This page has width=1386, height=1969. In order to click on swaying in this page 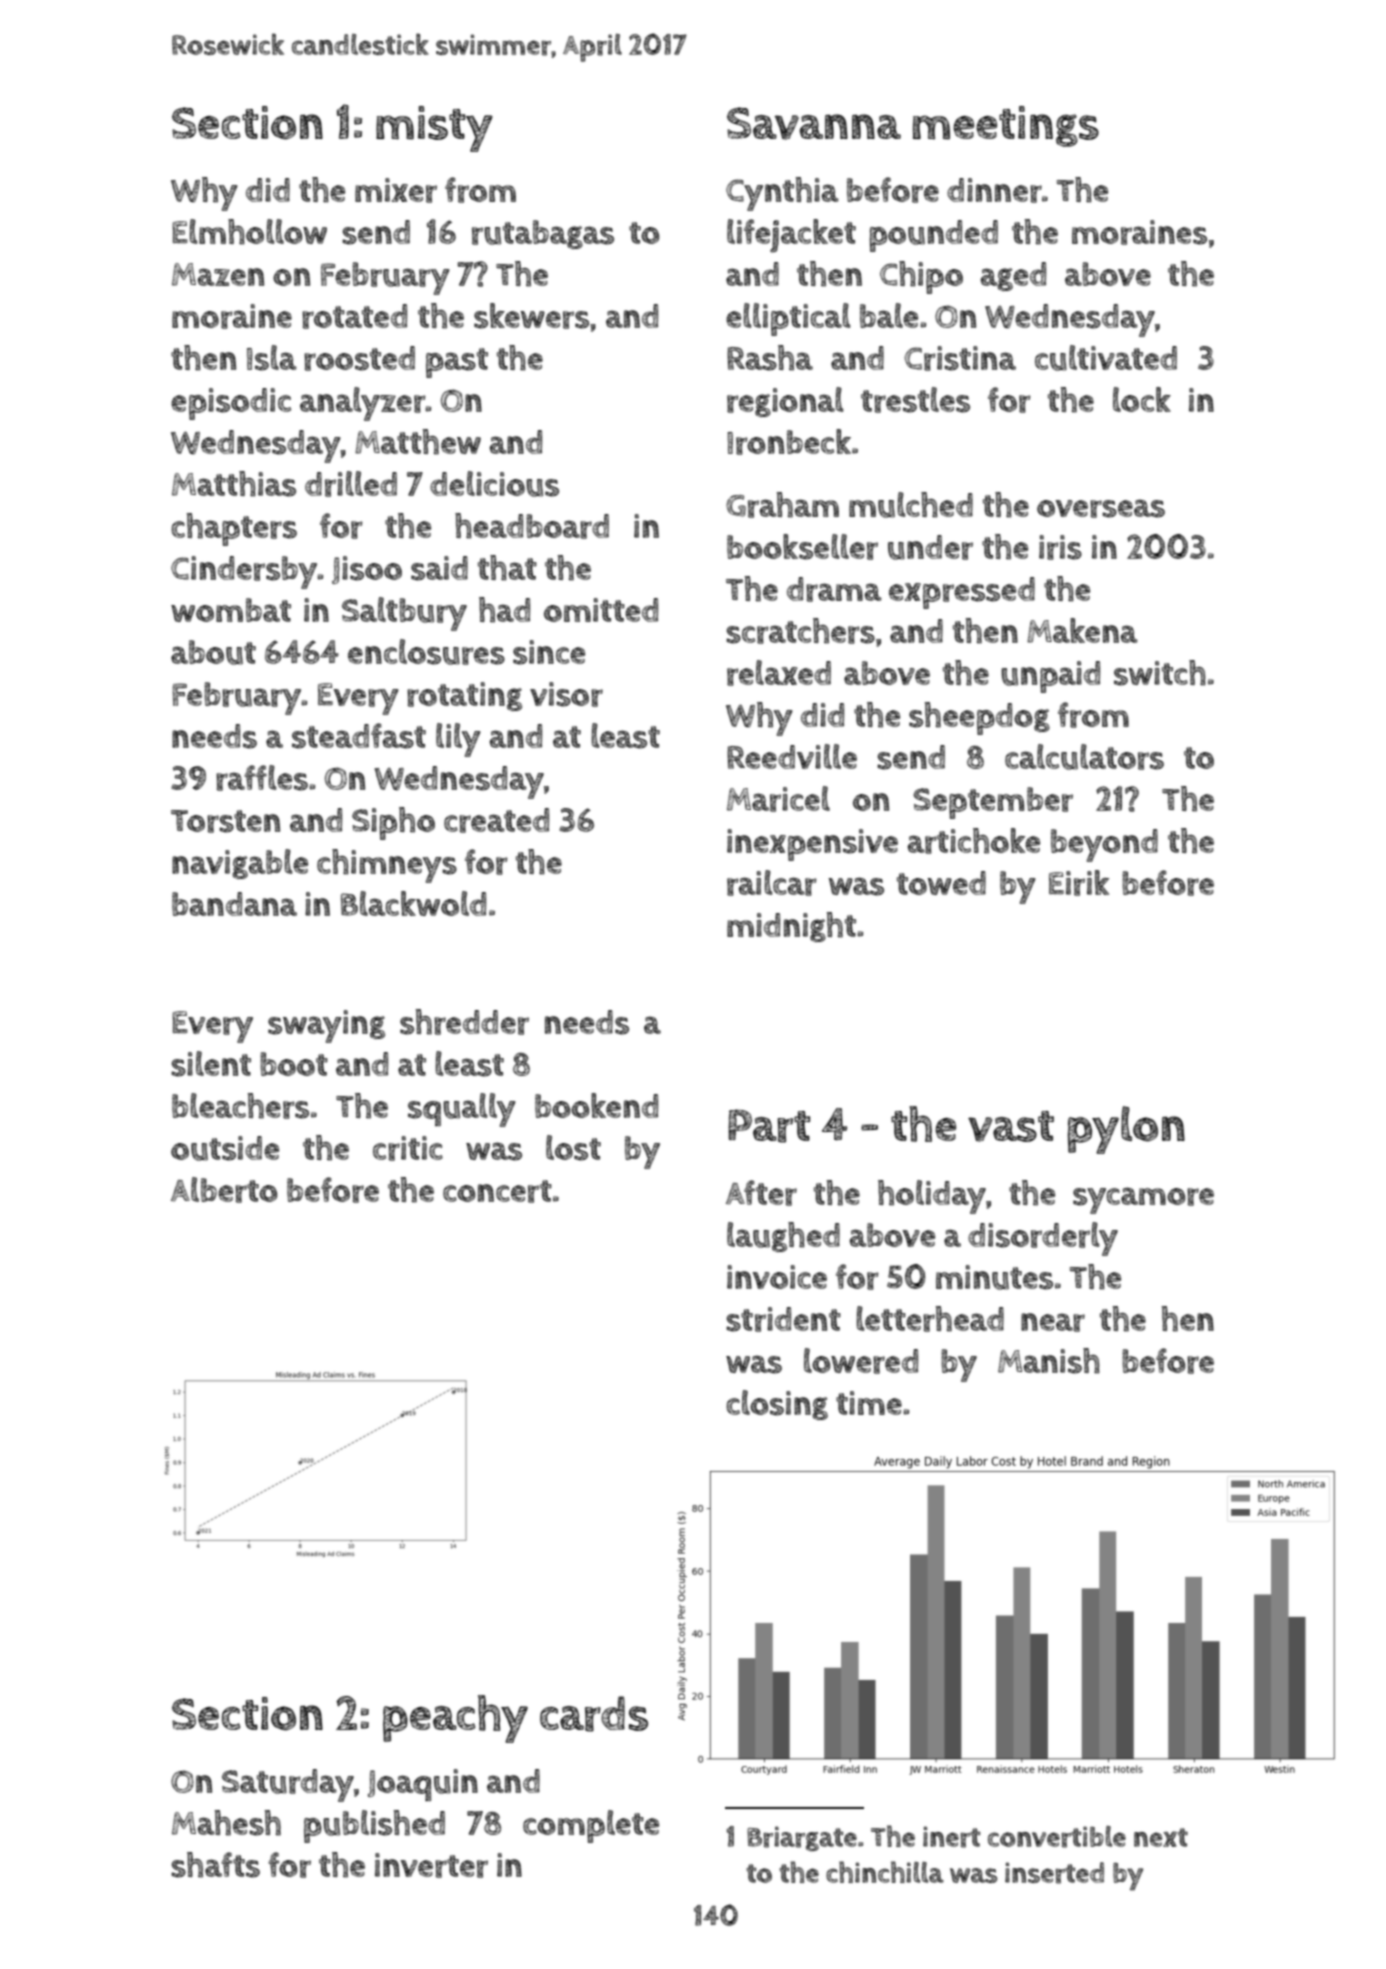, I will do `click(326, 1026)`.
